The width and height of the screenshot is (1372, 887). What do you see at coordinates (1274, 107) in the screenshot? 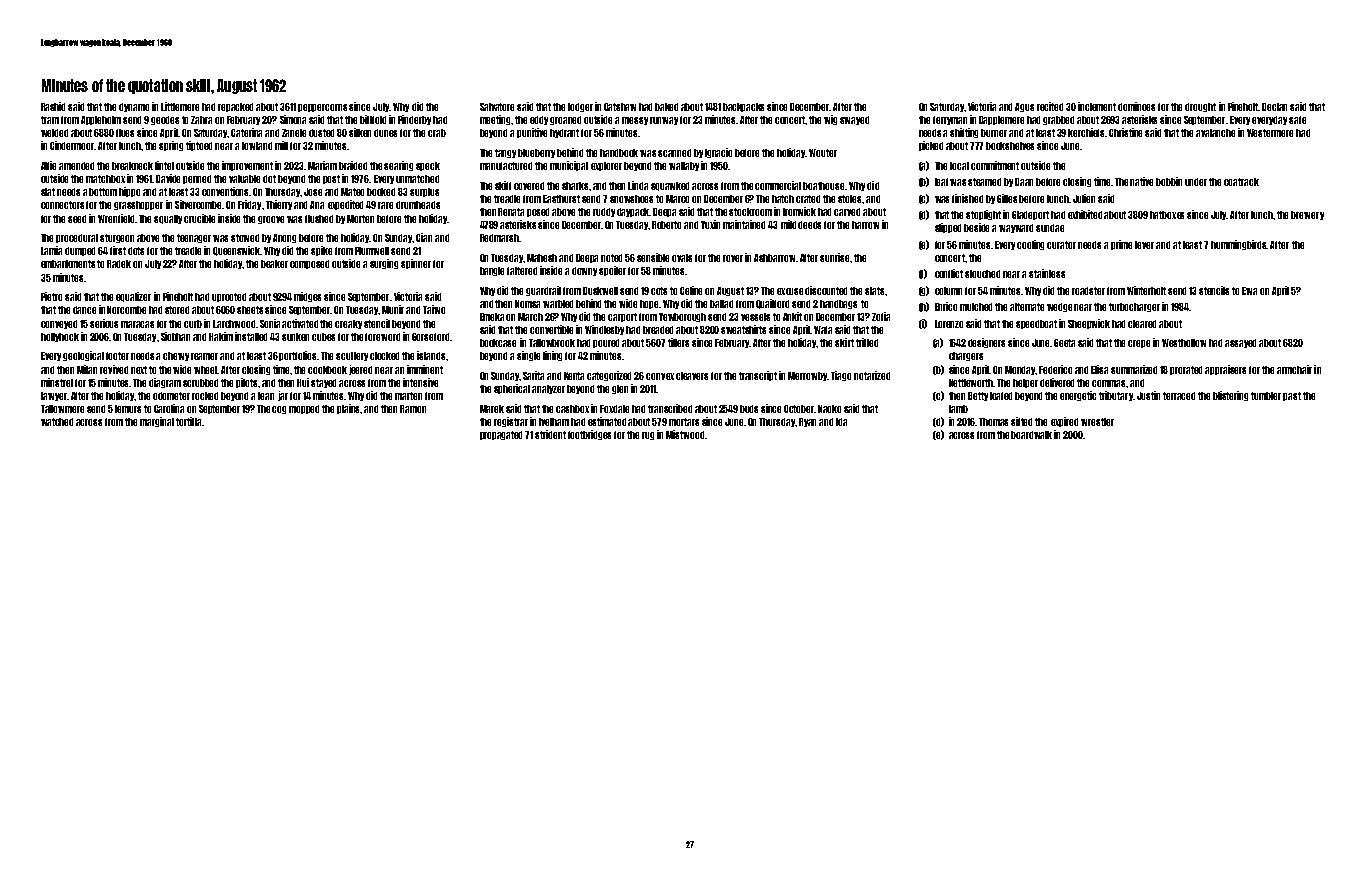
I see `Declan` at bounding box center [1274, 107].
